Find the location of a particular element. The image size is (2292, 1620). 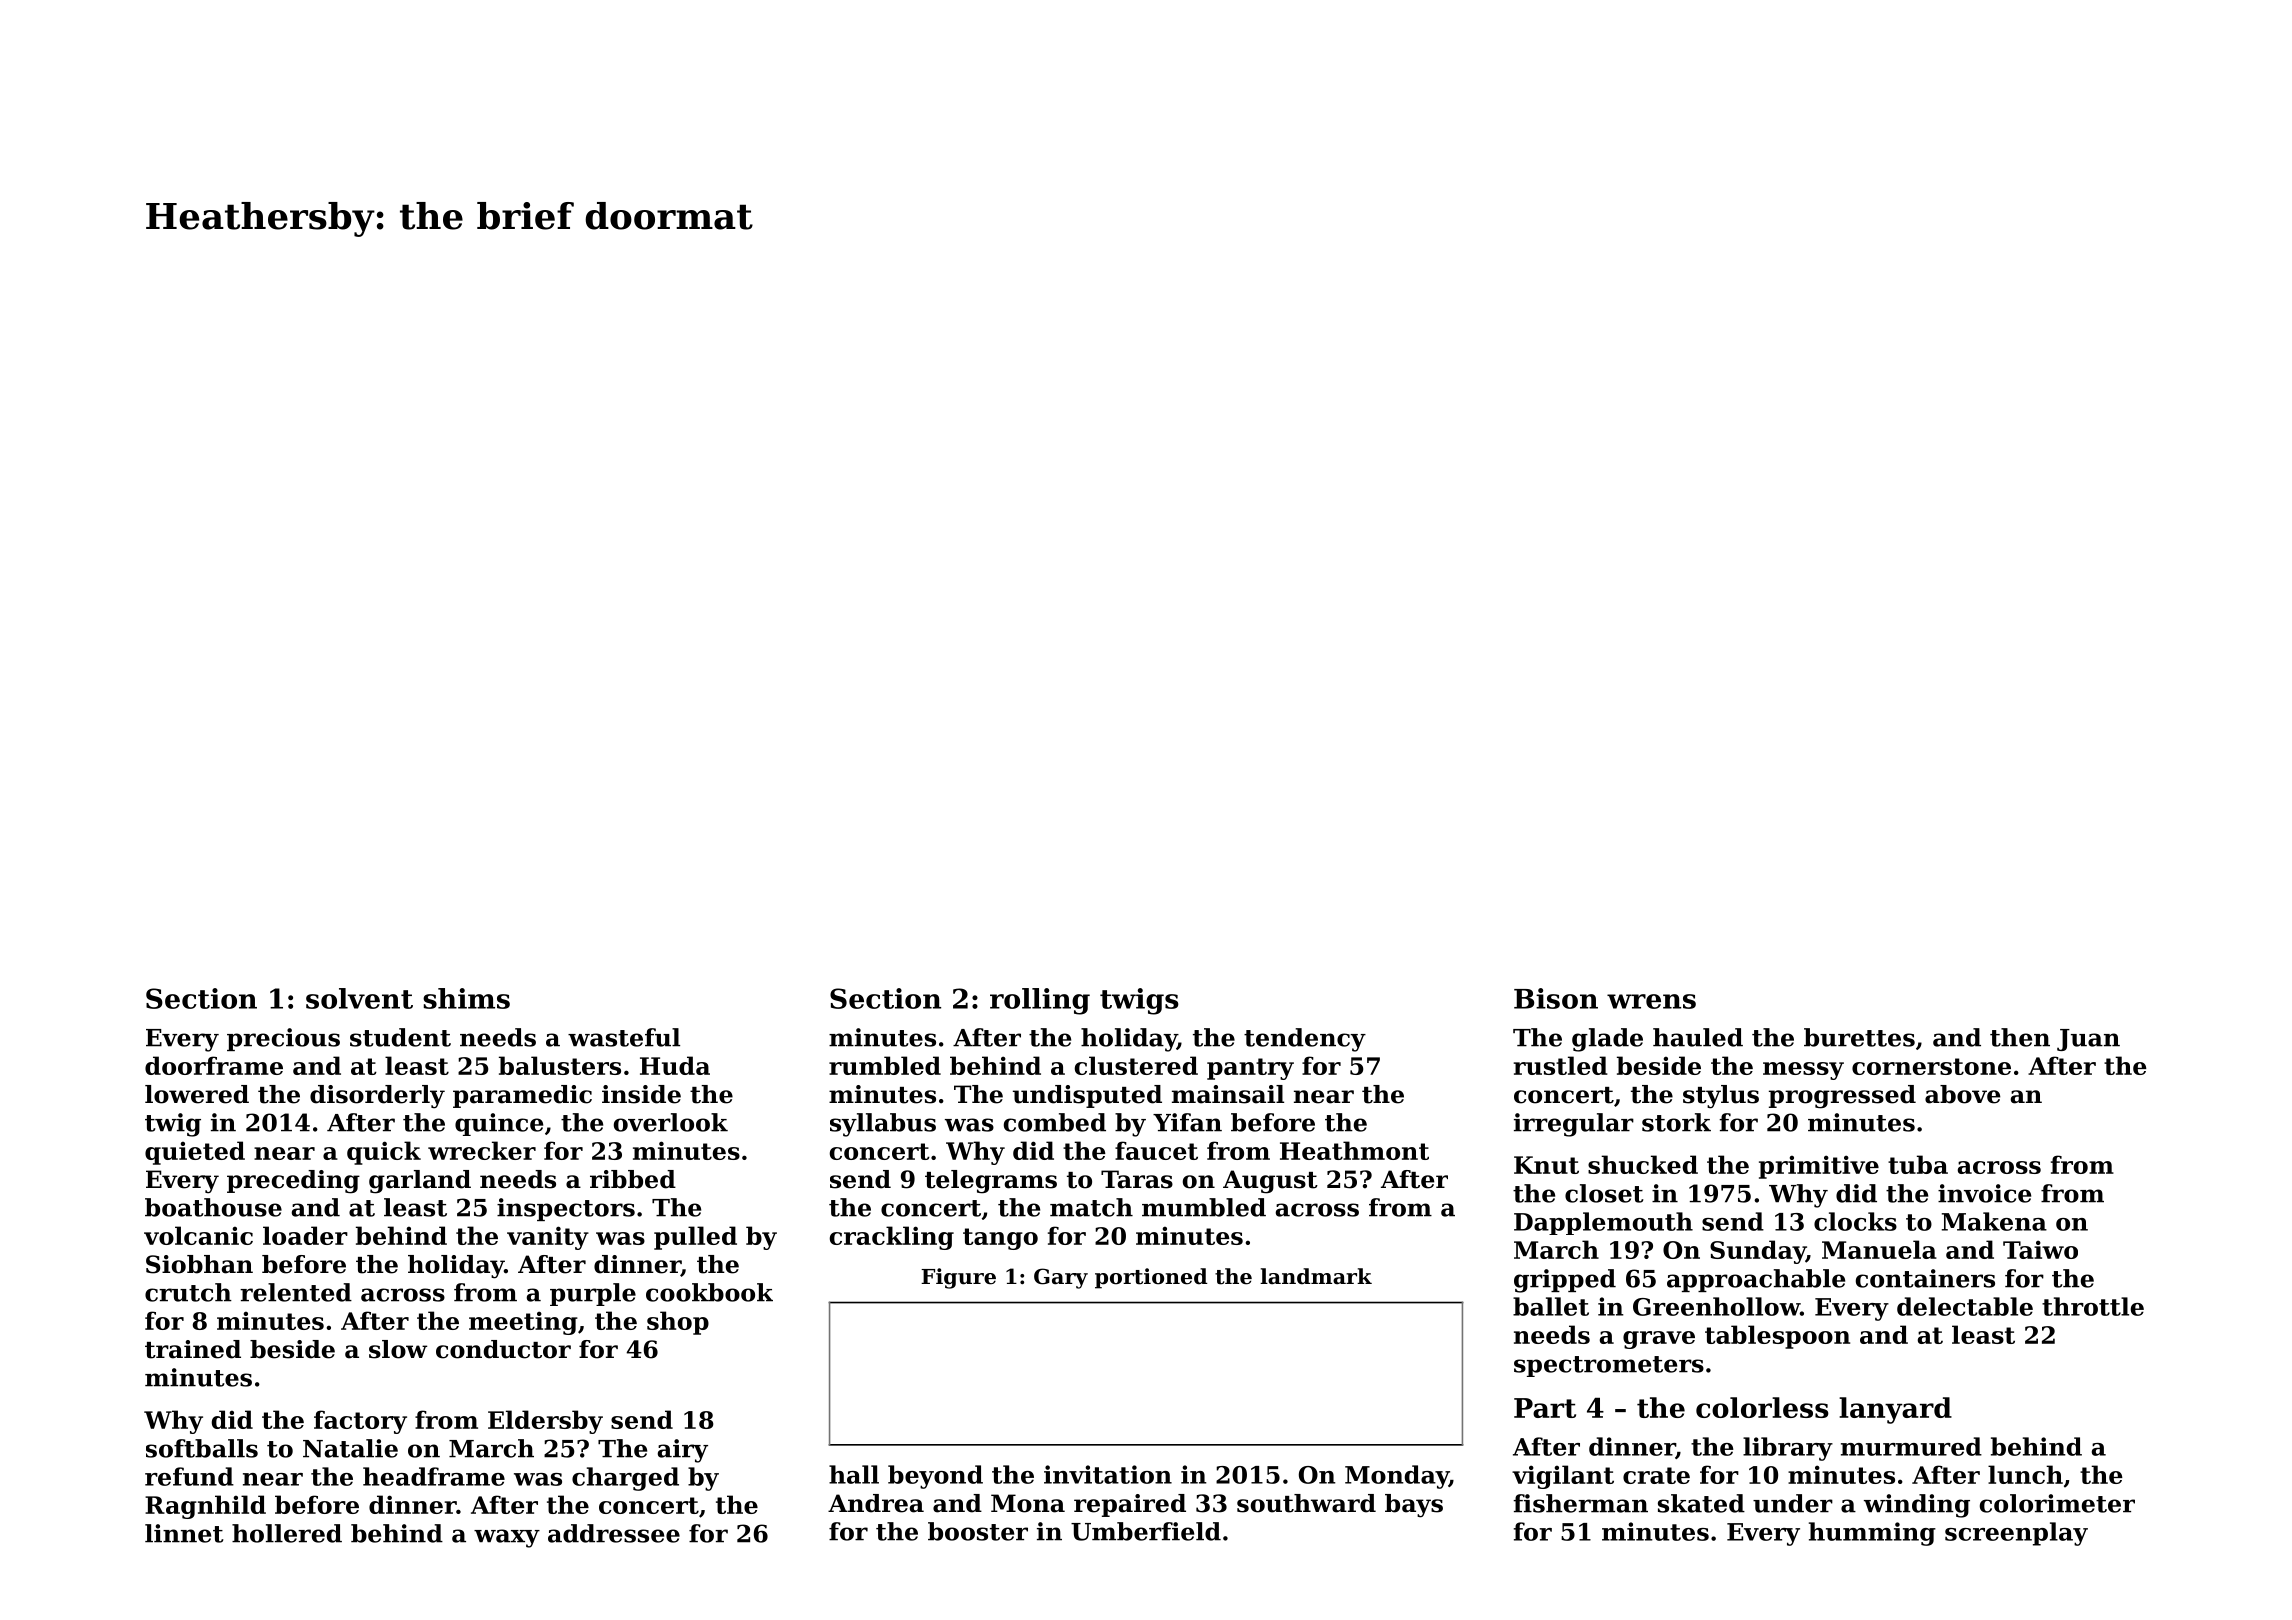

precious is located at coordinates (283, 1039).
